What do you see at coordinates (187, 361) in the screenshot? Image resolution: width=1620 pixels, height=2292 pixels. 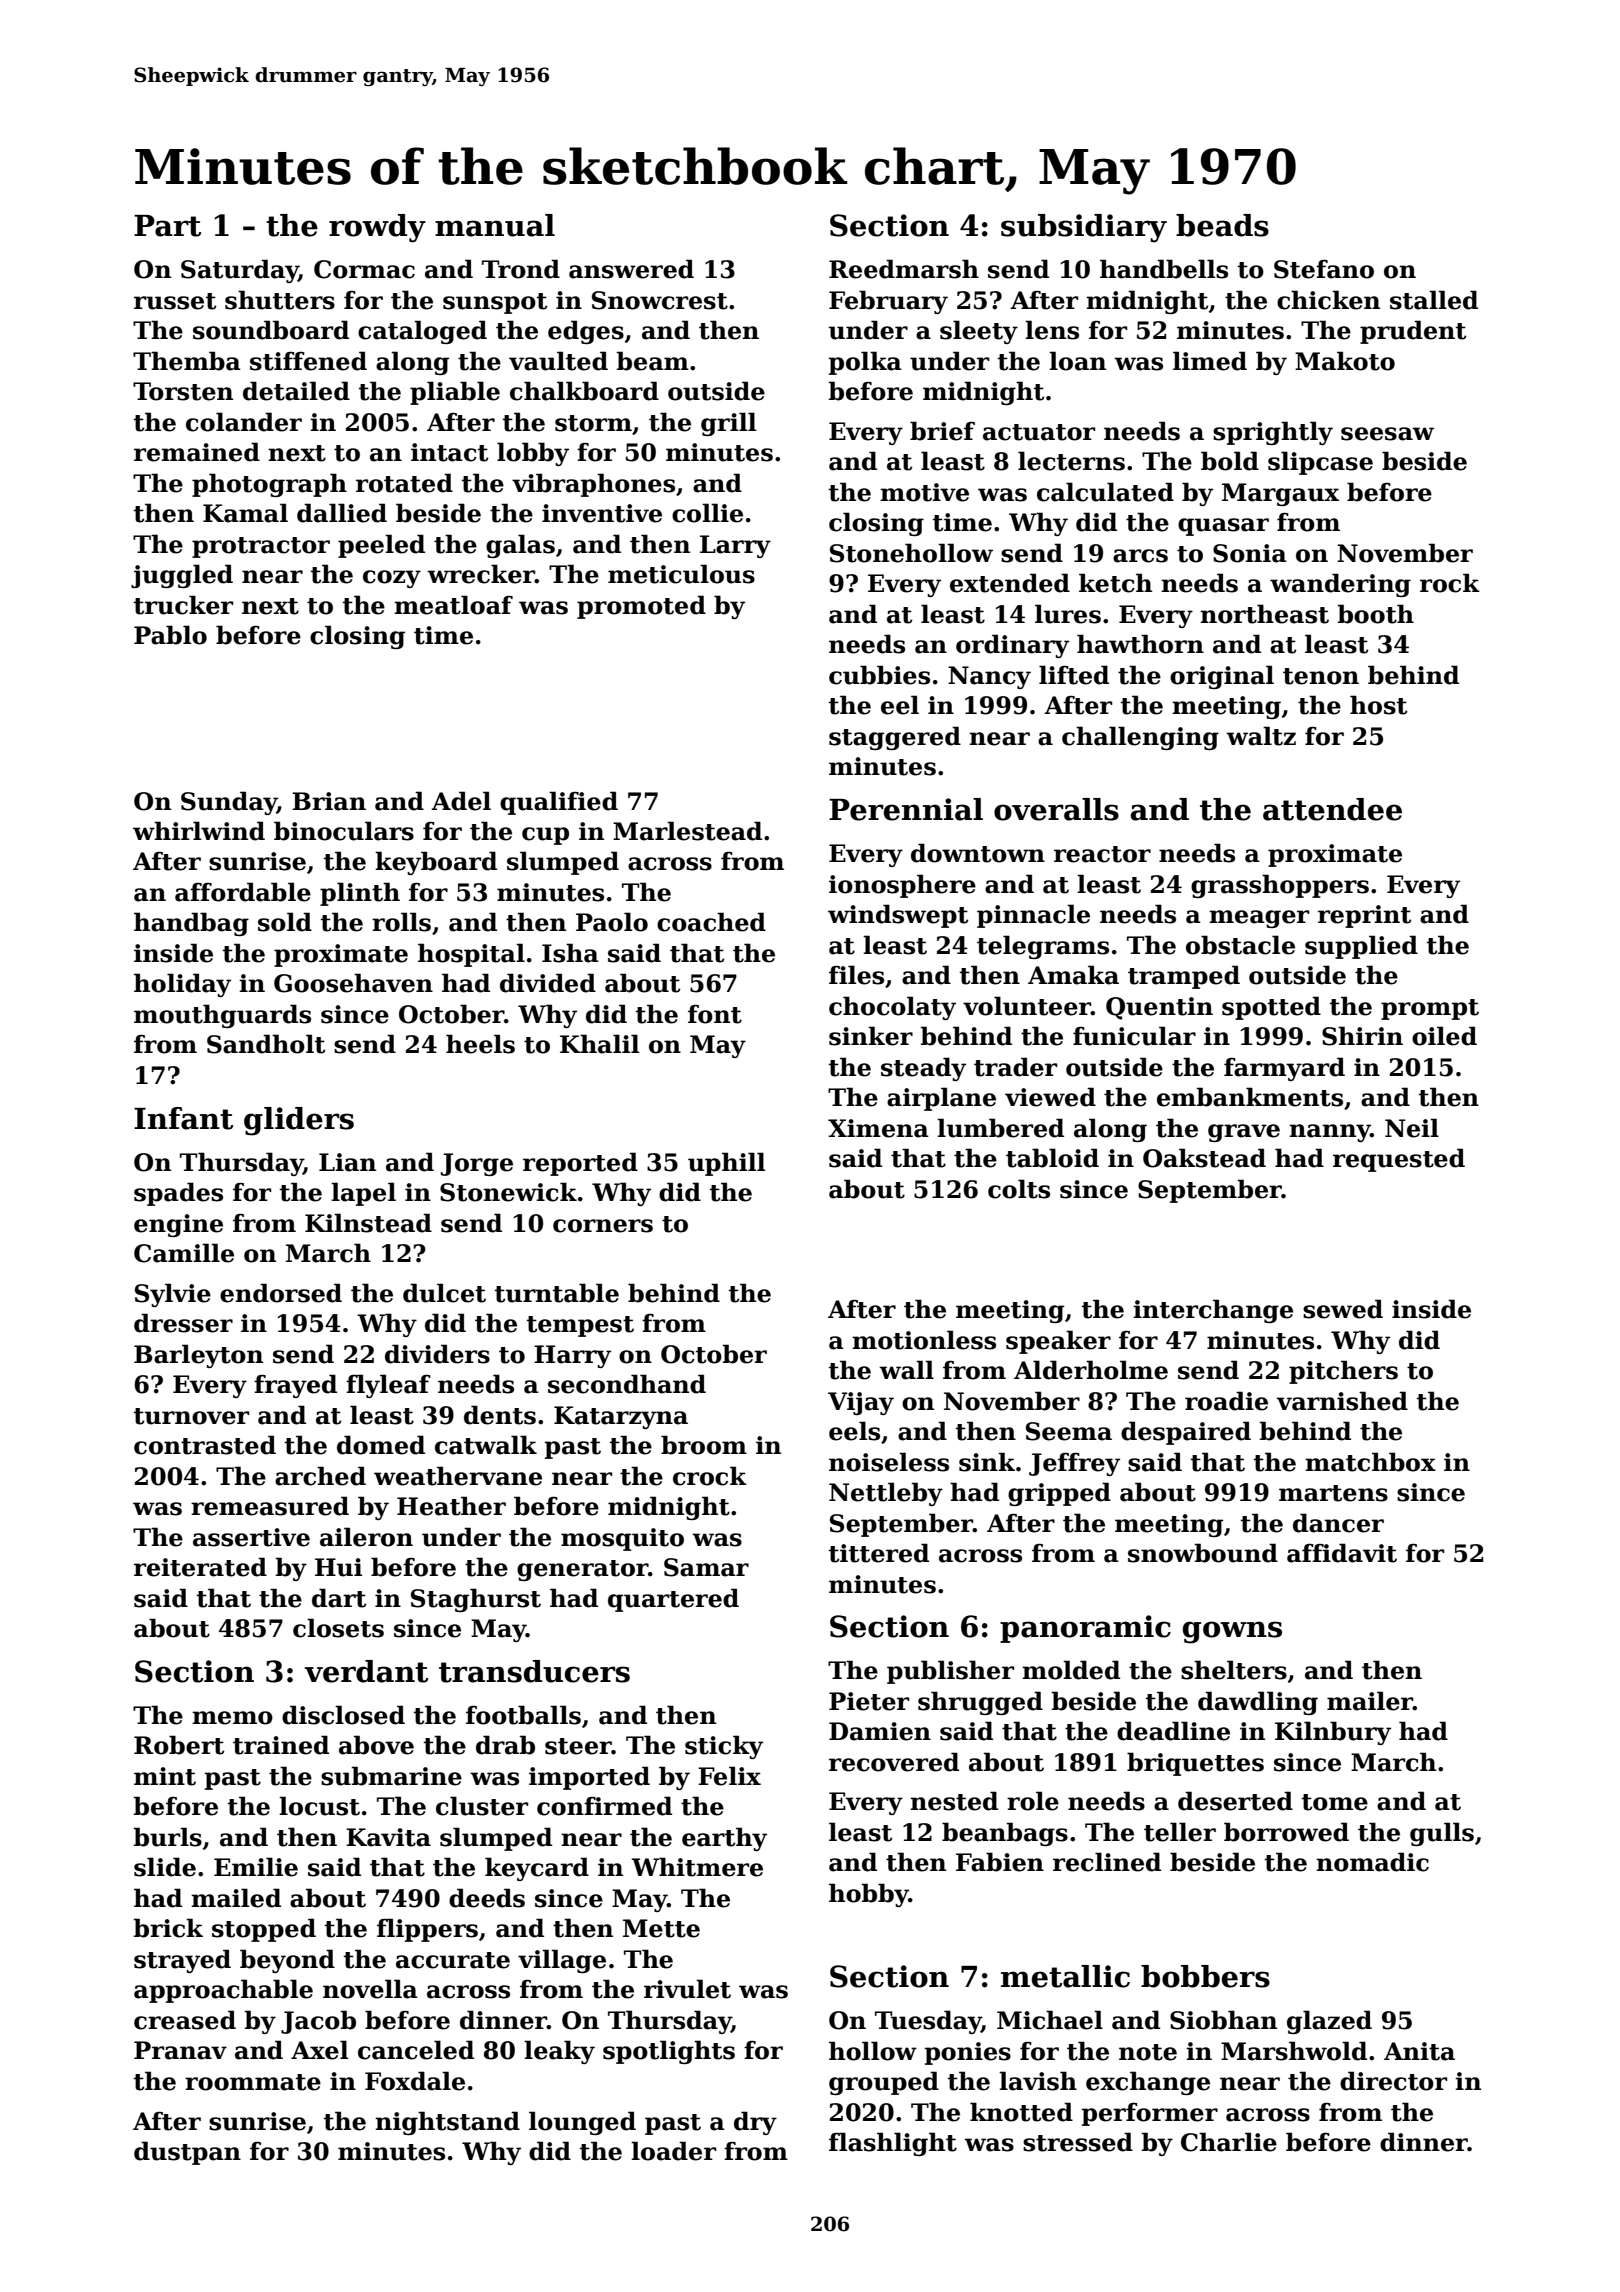 I see `Themba` at bounding box center [187, 361].
